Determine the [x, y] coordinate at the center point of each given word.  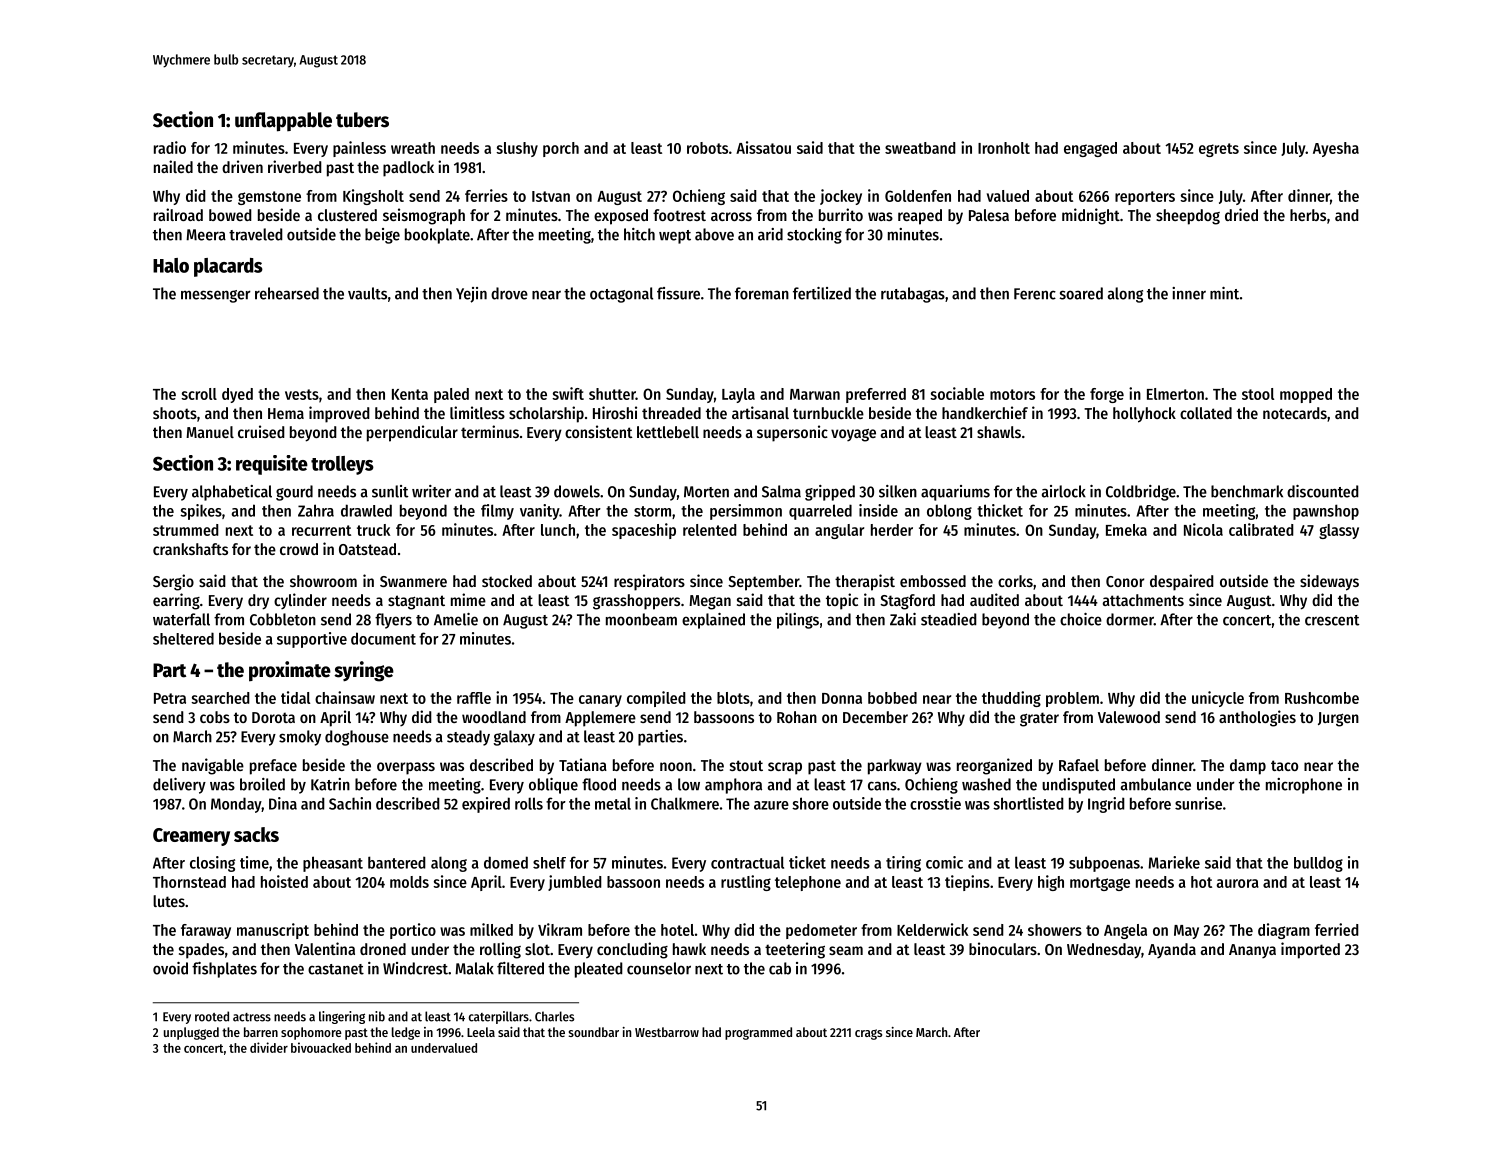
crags [868, 1034]
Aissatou [763, 147]
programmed [758, 1033]
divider [269, 1047]
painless [359, 149]
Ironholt [1004, 148]
